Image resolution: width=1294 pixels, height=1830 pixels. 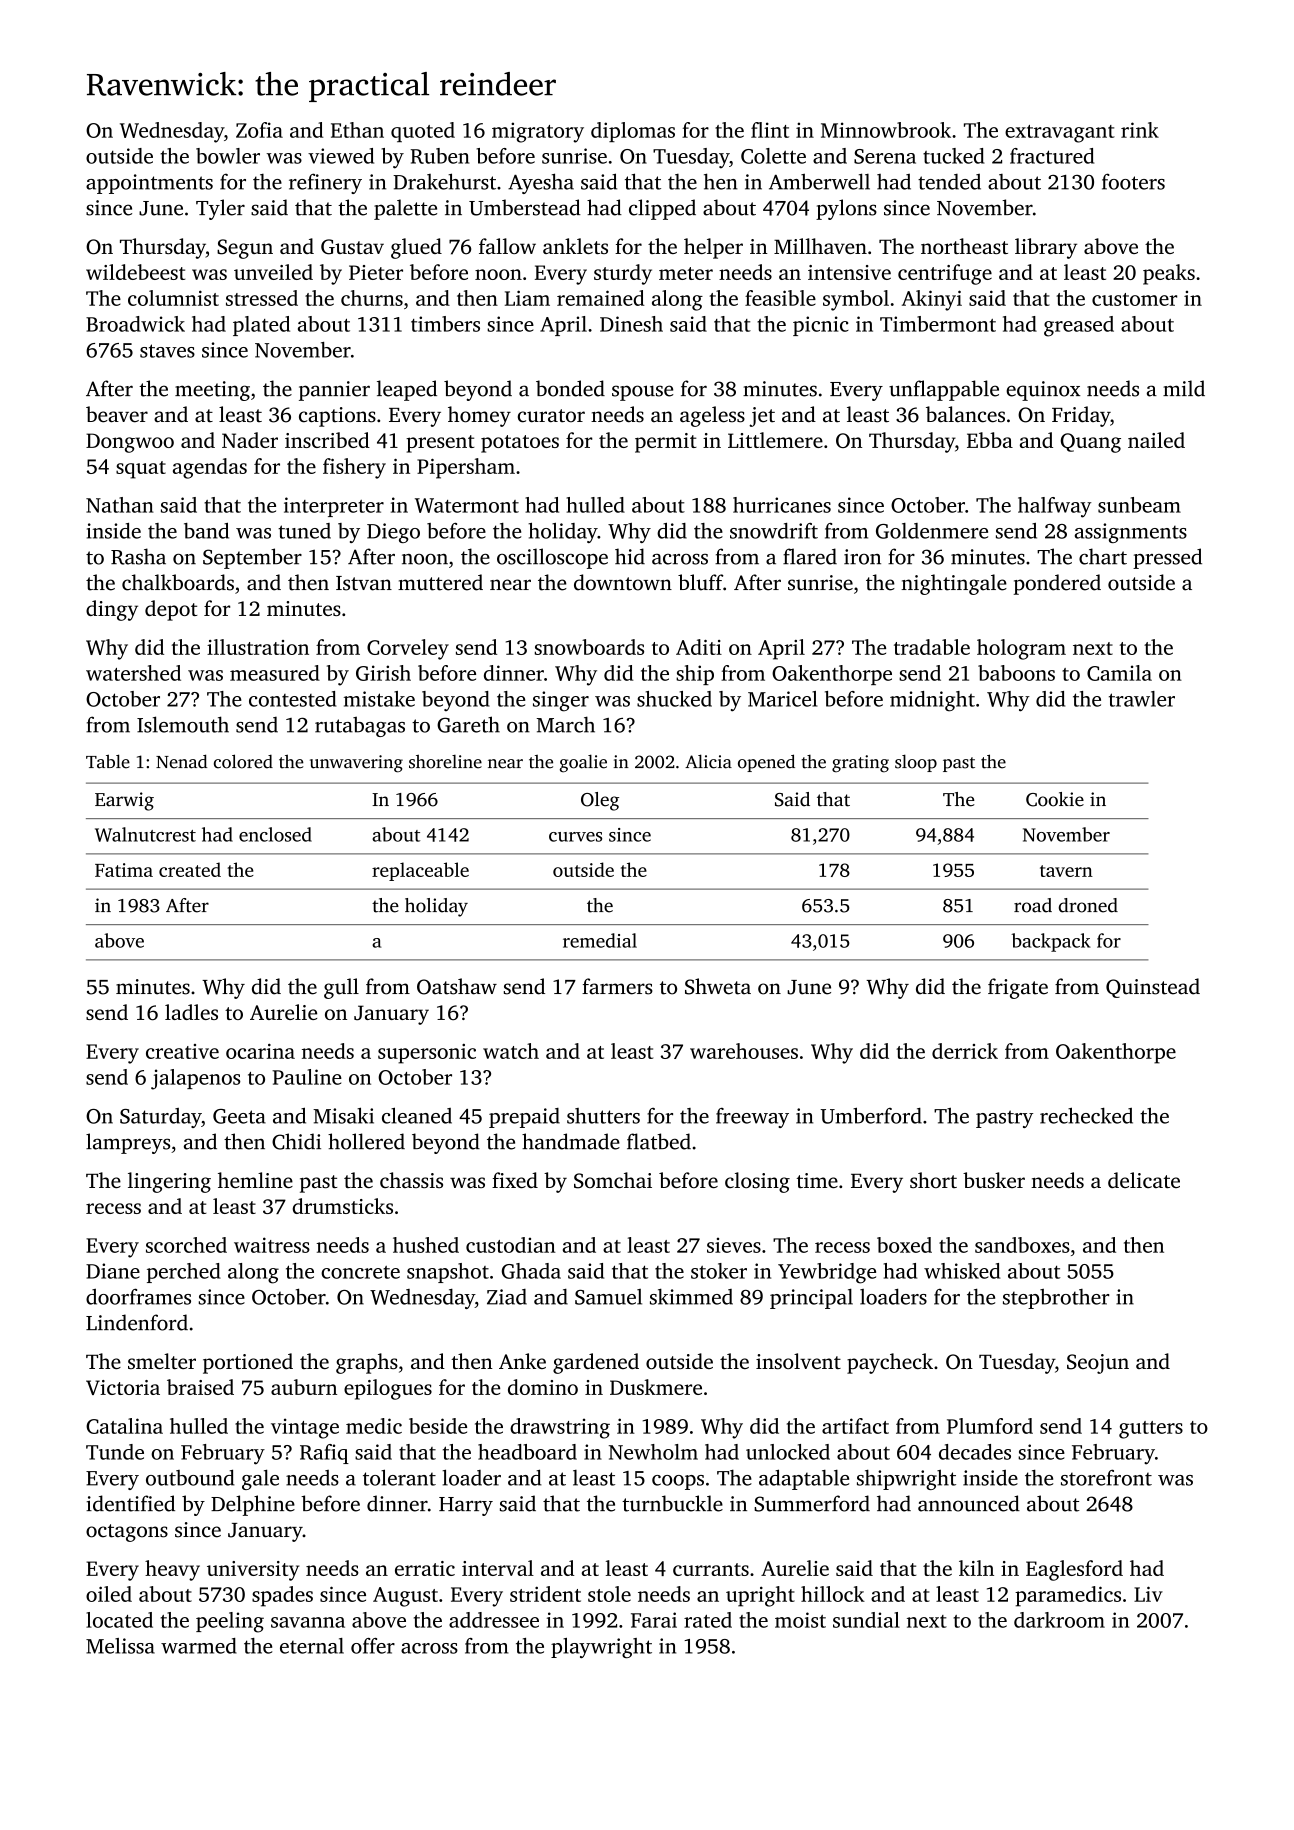 I want to click on Shweta, so click(x=718, y=986).
